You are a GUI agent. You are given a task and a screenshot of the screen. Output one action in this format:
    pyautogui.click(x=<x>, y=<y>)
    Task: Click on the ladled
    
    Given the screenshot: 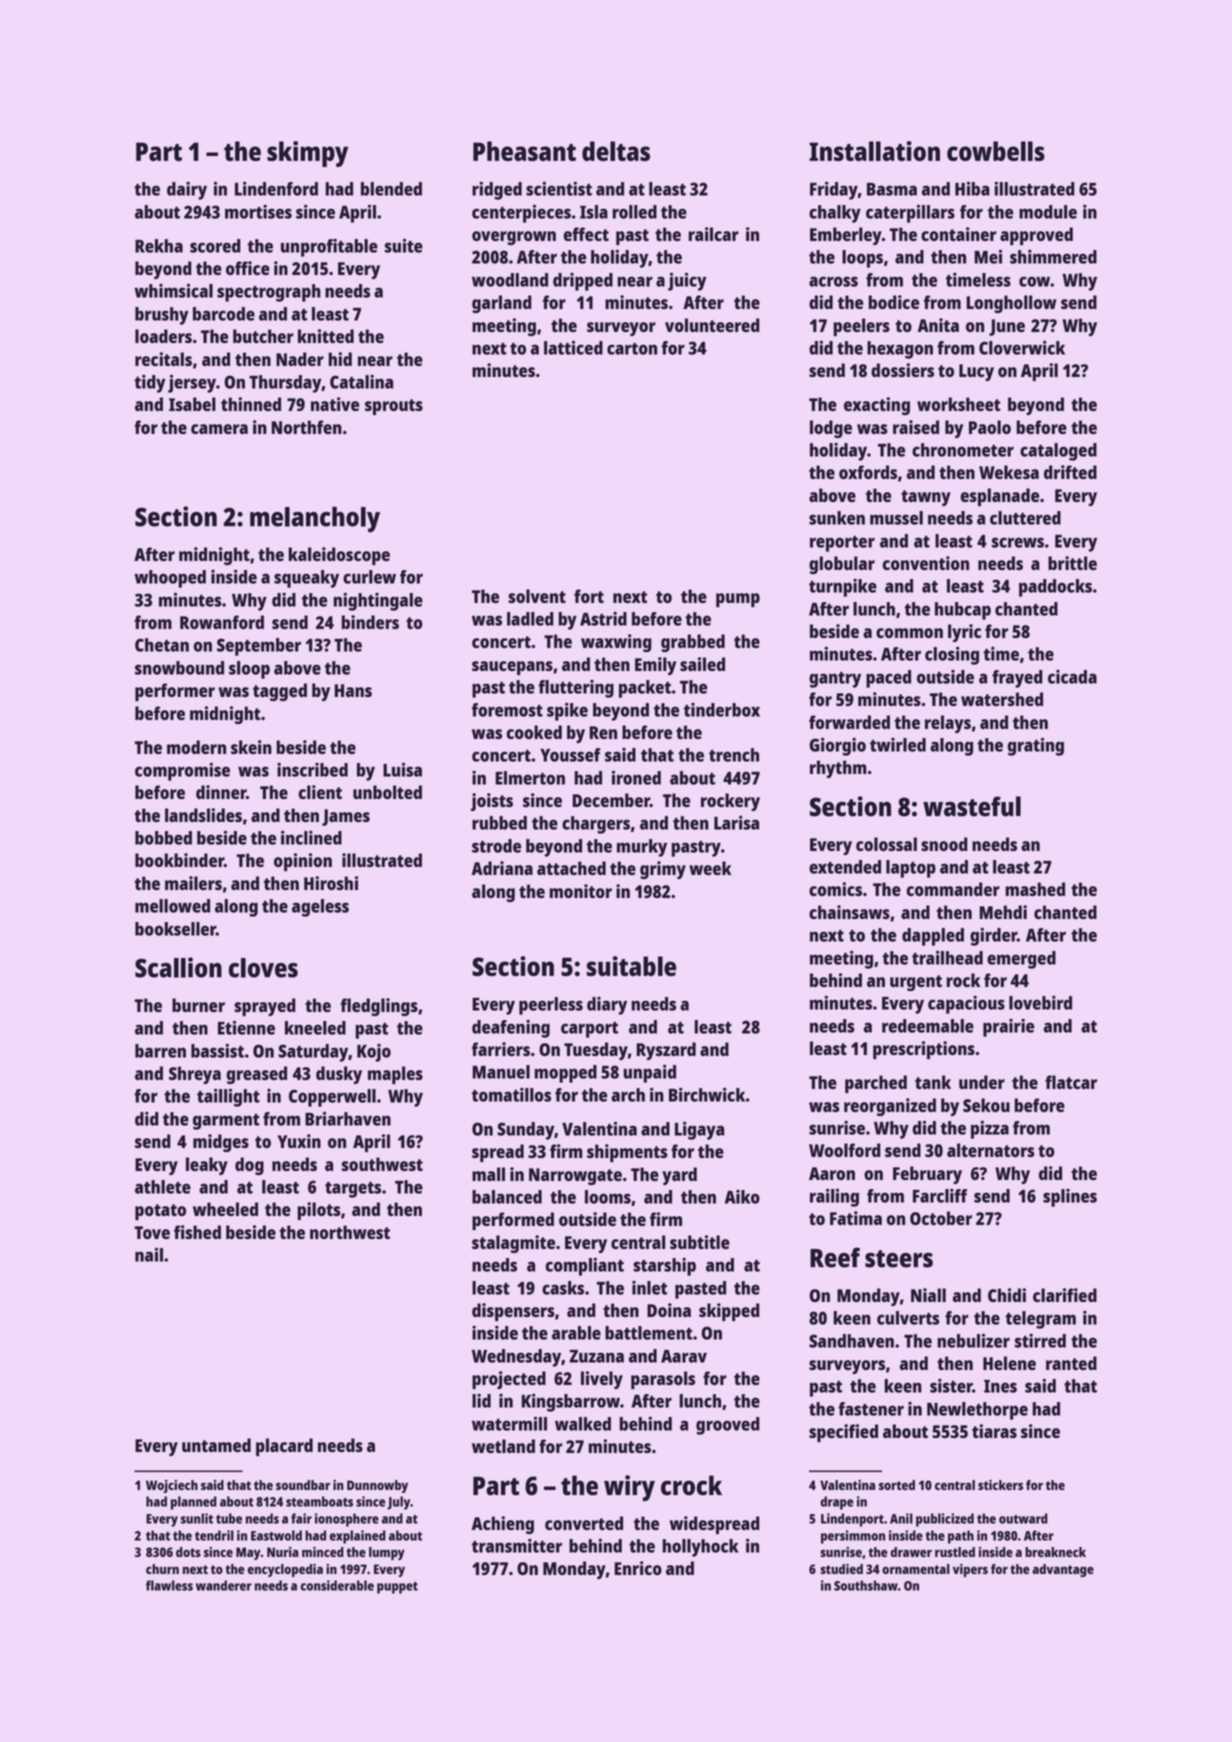 What is the action you would take?
    pyautogui.click(x=530, y=619)
